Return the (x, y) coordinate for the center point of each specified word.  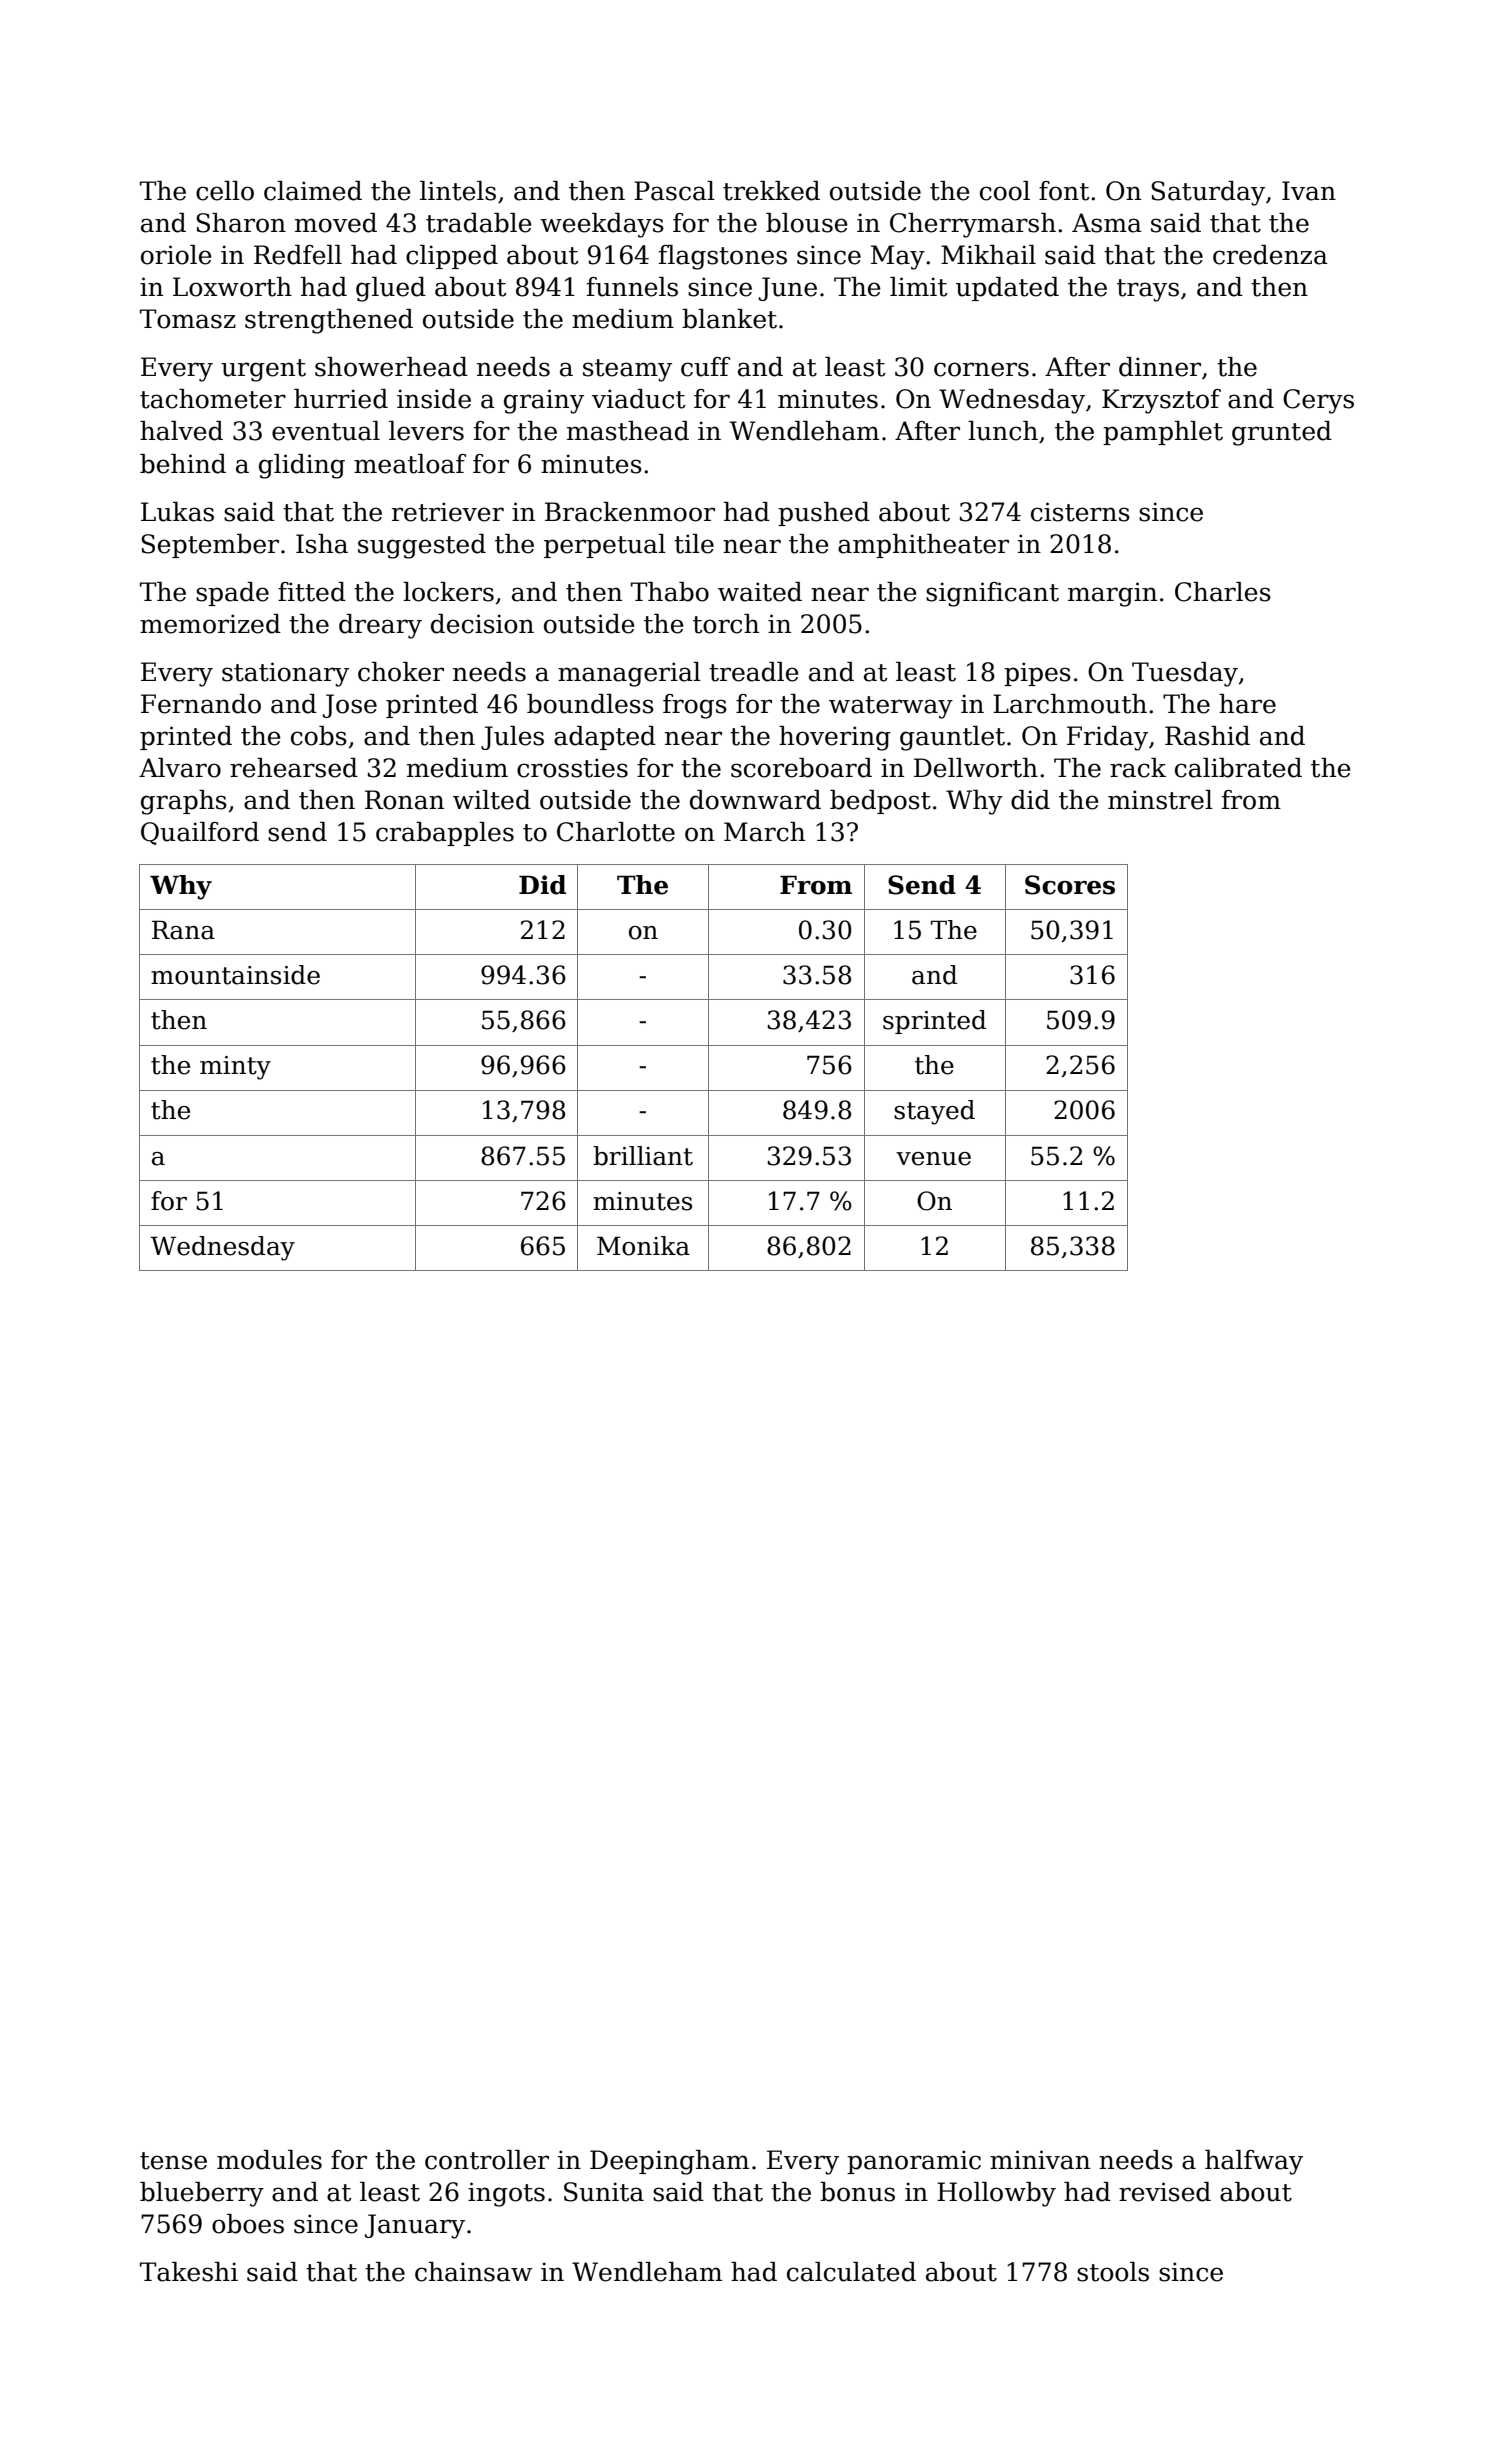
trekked (771, 191)
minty (235, 1068)
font (1064, 191)
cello (225, 191)
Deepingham (669, 2162)
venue (933, 1159)
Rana (183, 930)
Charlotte (616, 832)
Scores (1070, 885)
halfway (1254, 2162)
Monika (643, 1246)
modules (269, 2160)
